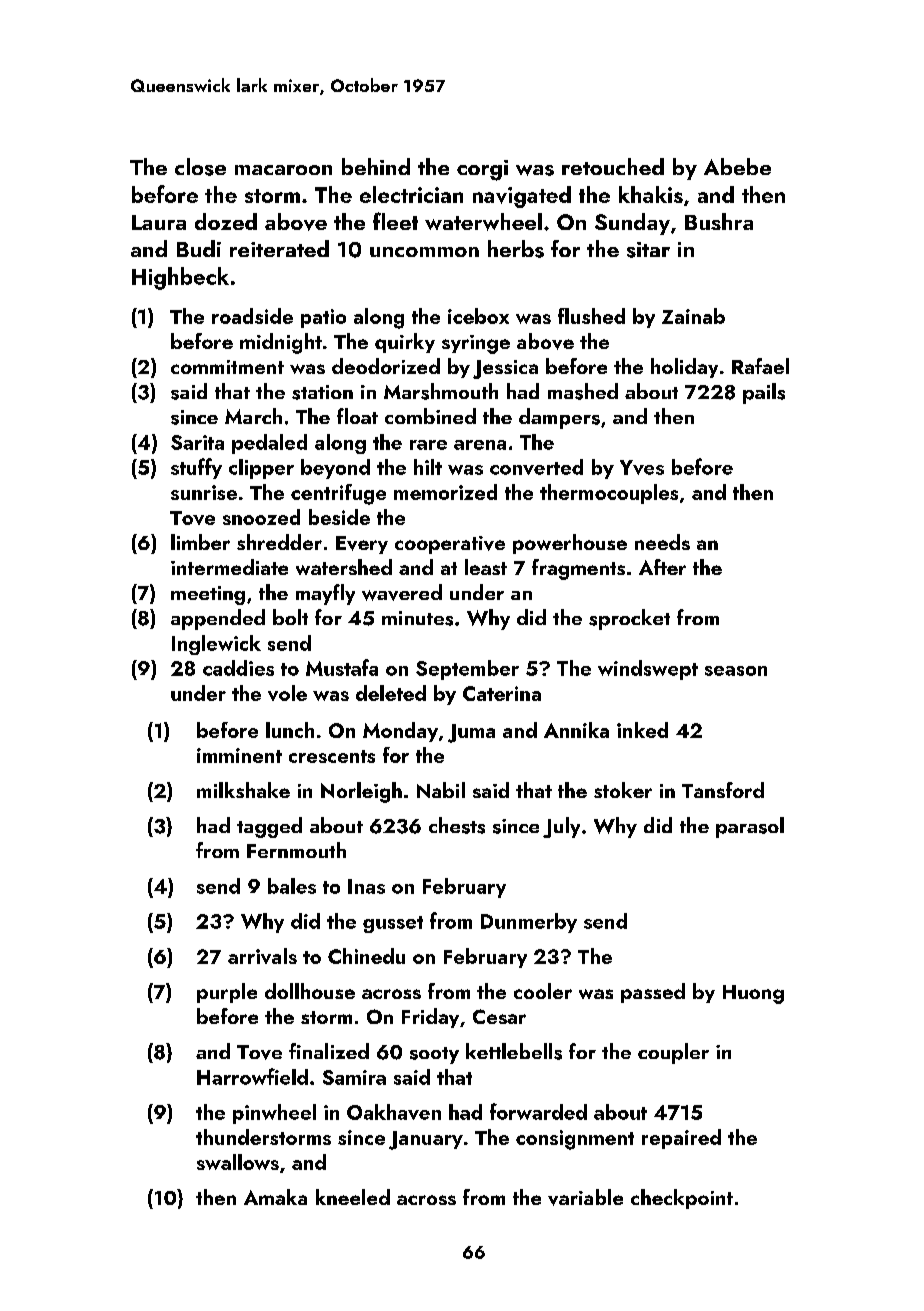 This screenshot has width=924, height=1311. I want to click on swallows, so click(238, 1162).
